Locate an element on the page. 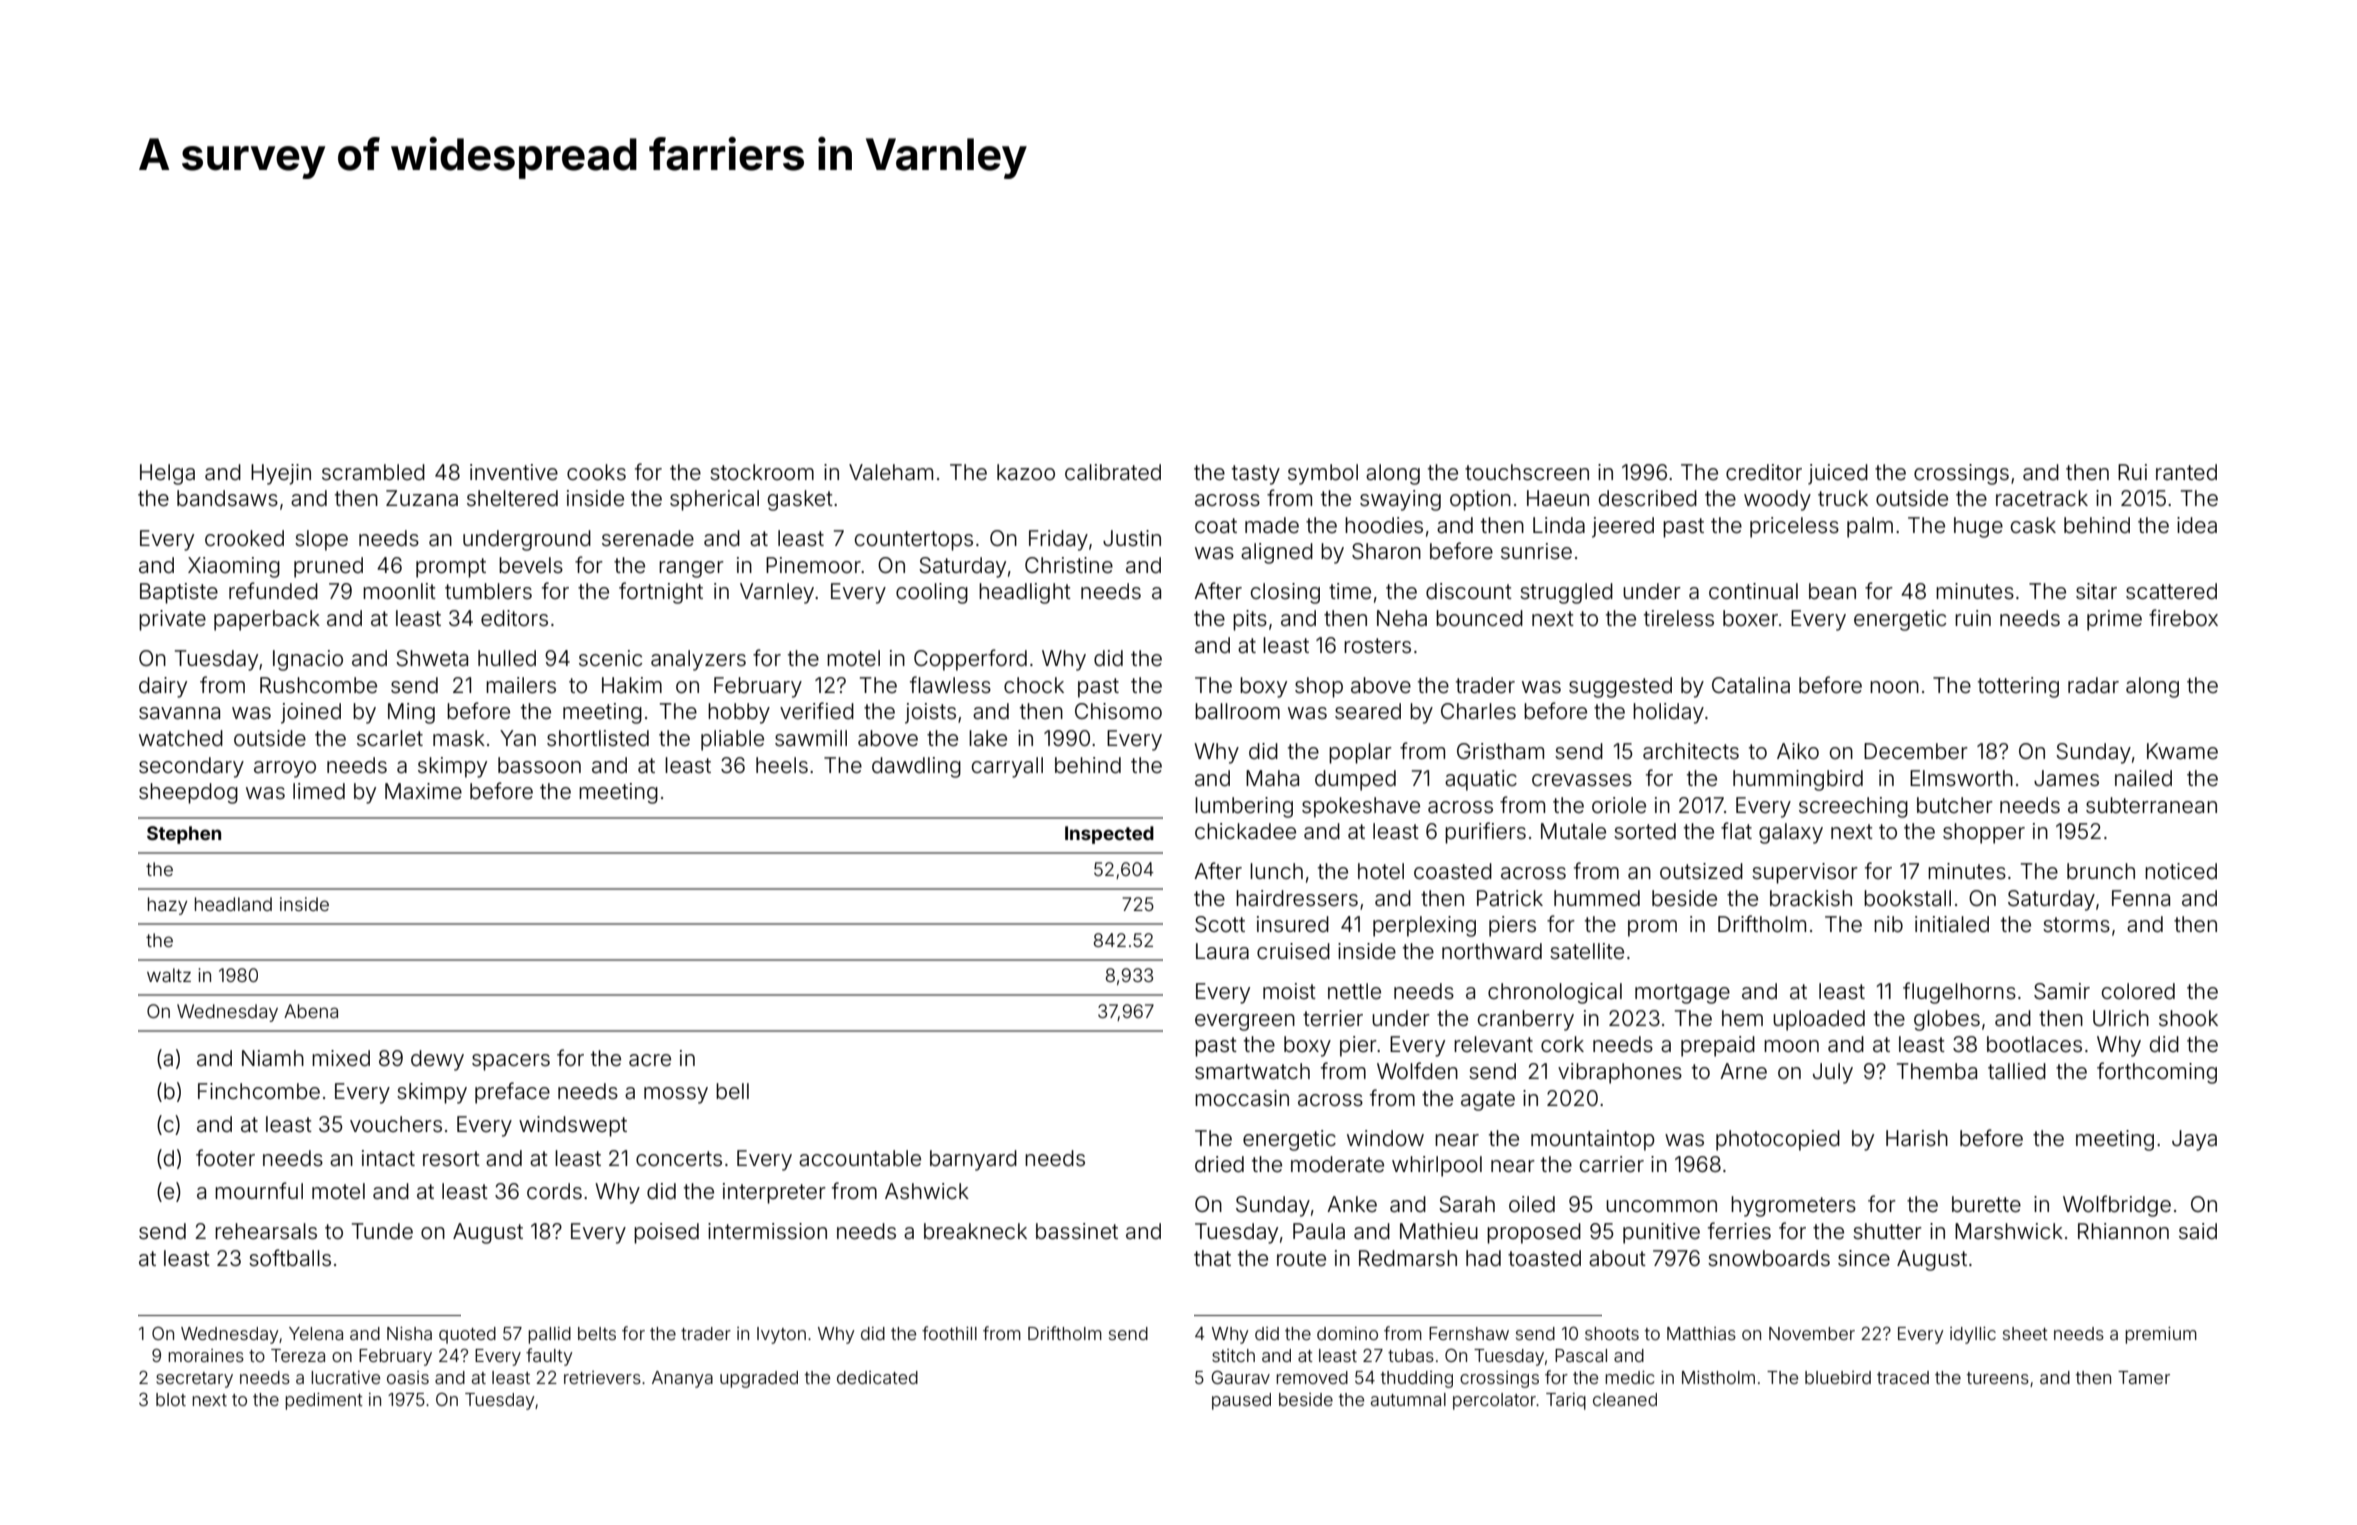 Image resolution: width=2357 pixels, height=1525 pixels. supervisor is located at coordinates (1805, 873).
